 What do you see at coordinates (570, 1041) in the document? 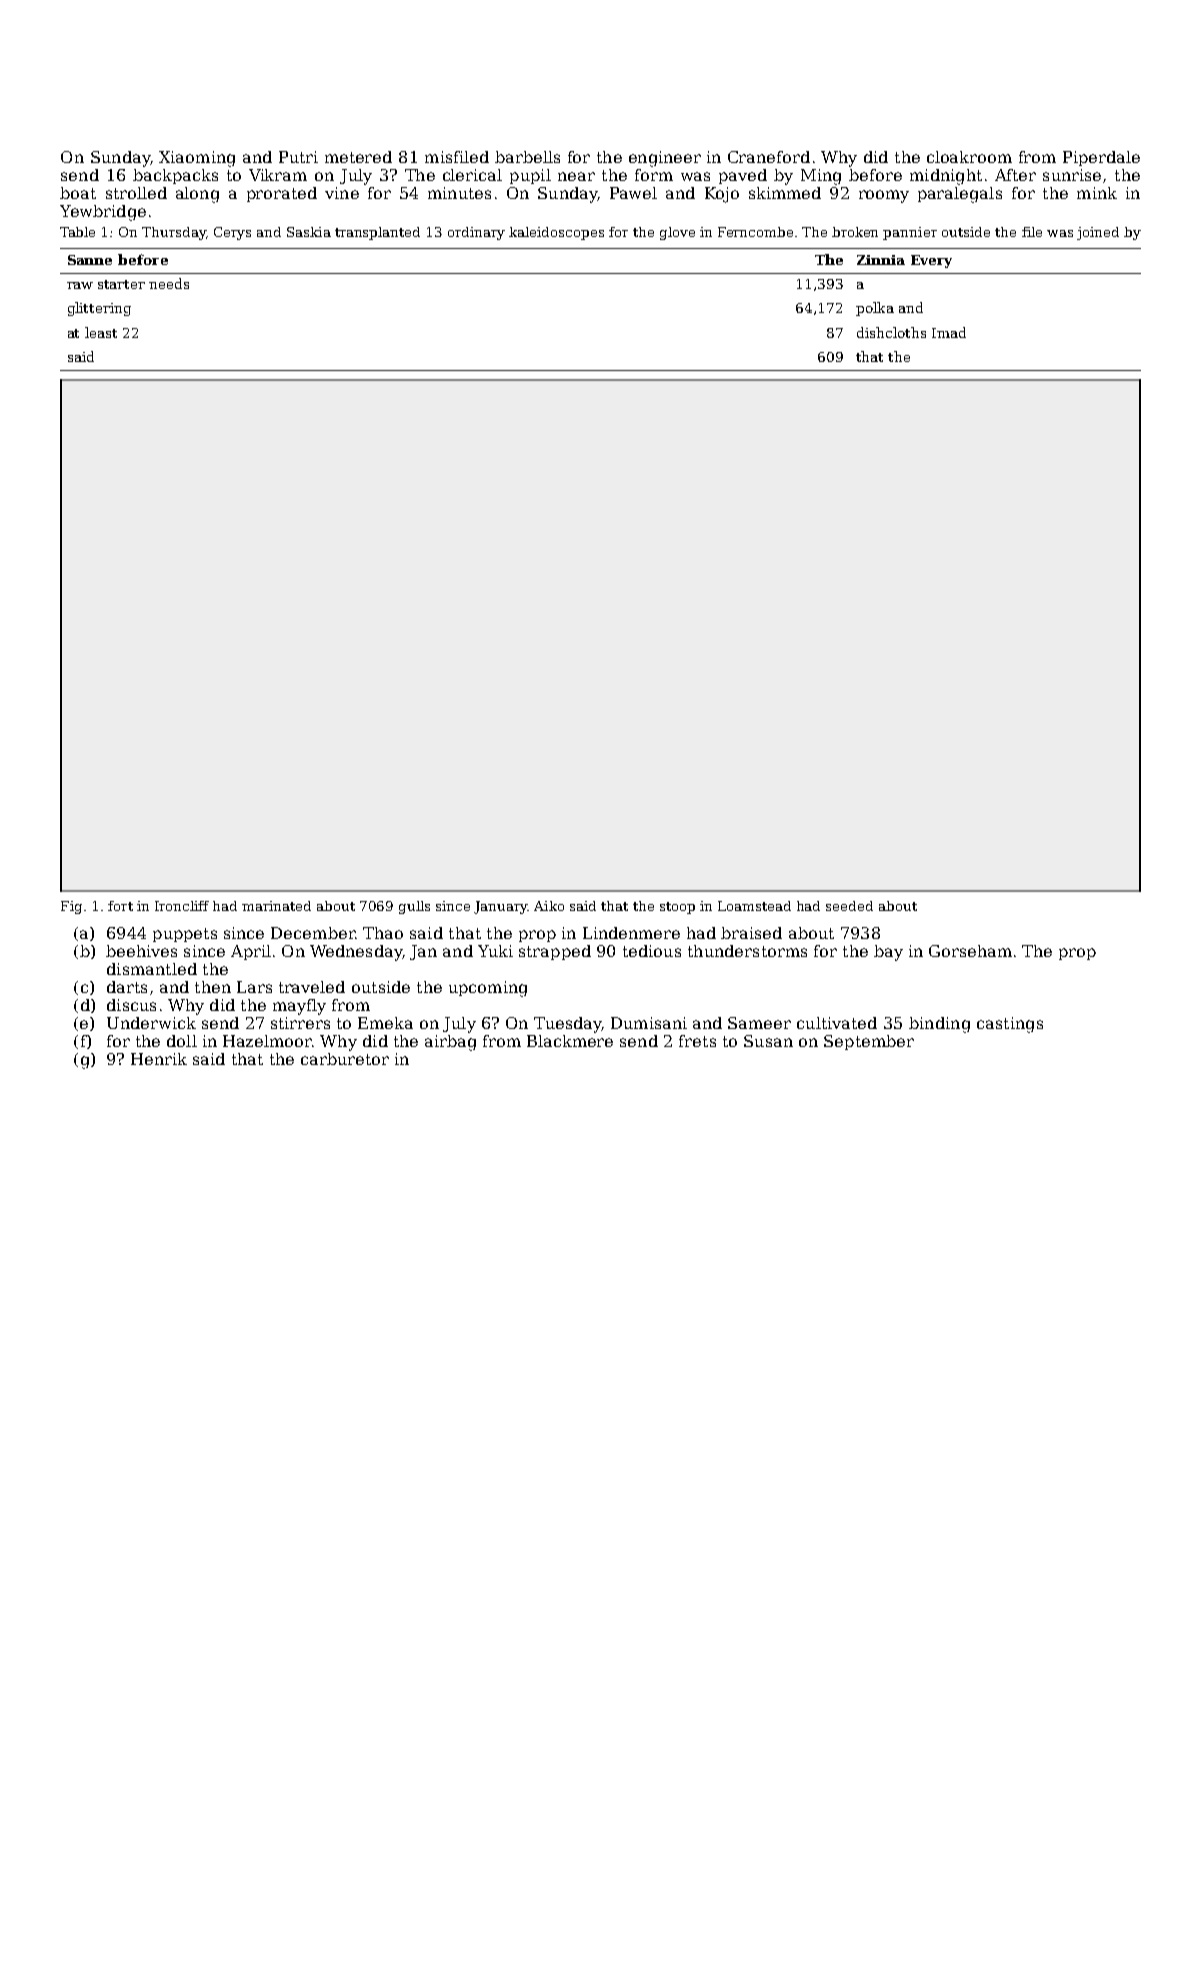
I see `Blackmere` at bounding box center [570, 1041].
